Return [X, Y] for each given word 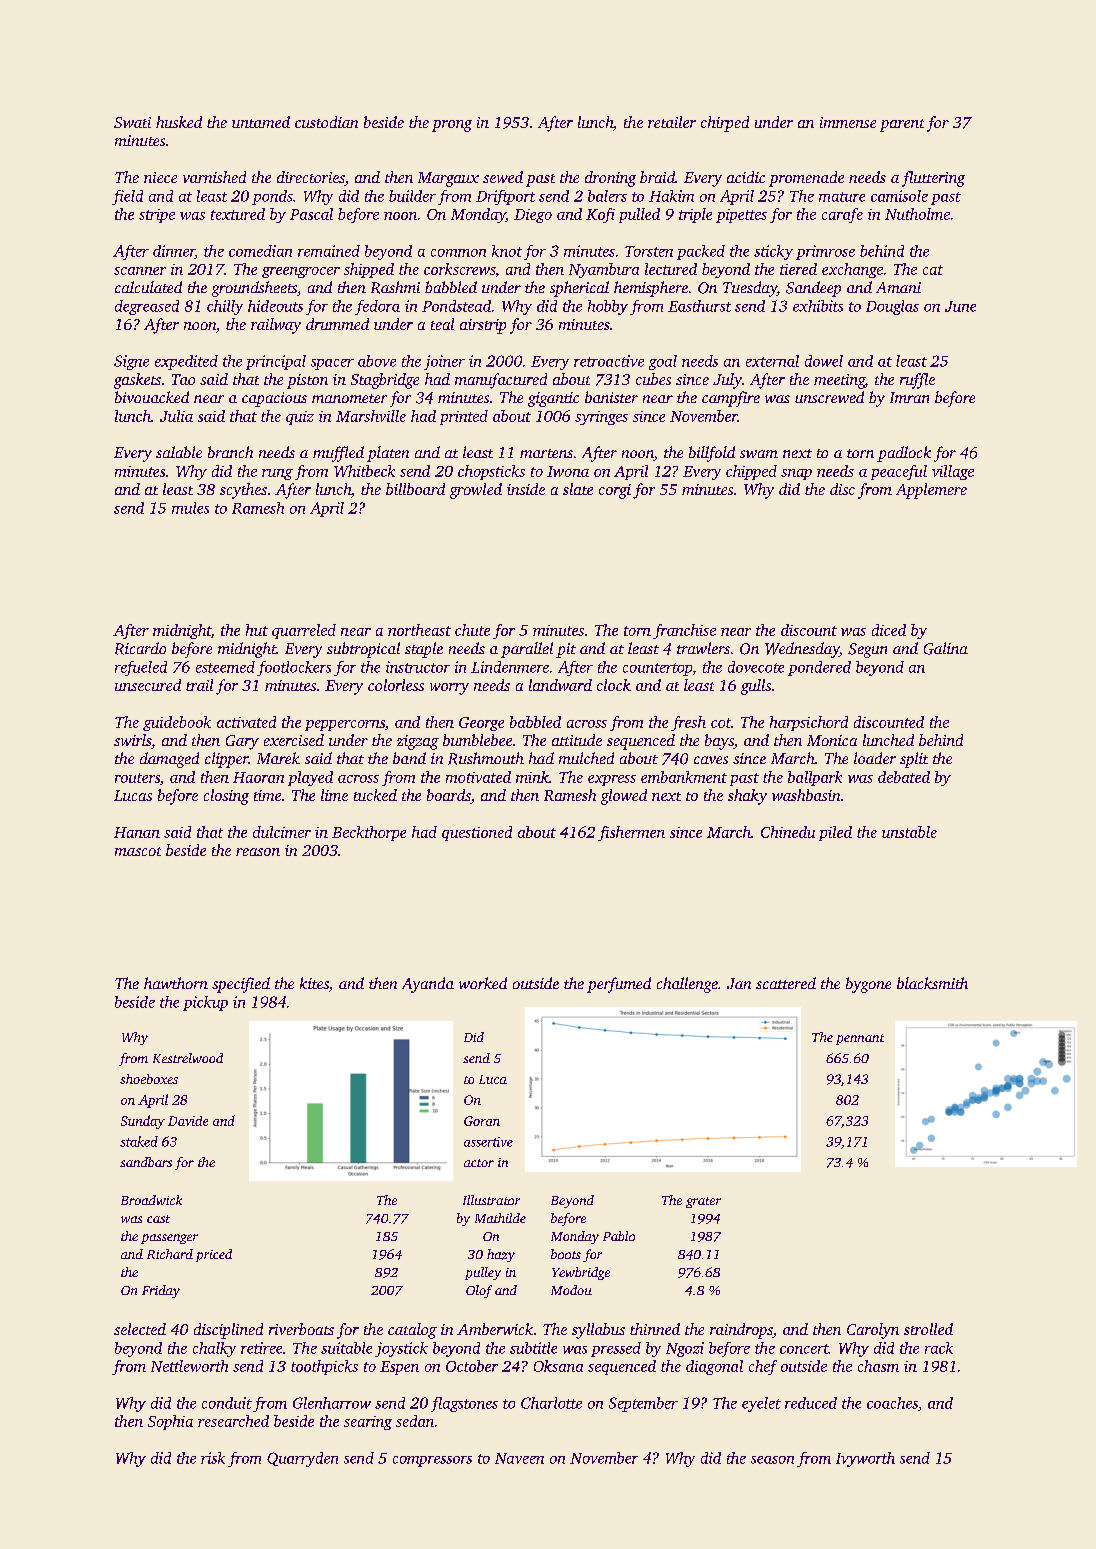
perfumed [619, 985]
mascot [138, 851]
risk [213, 1458]
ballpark [815, 778]
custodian [326, 122]
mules [190, 508]
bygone [868, 985]
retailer [672, 122]
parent [902, 125]
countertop [657, 669]
